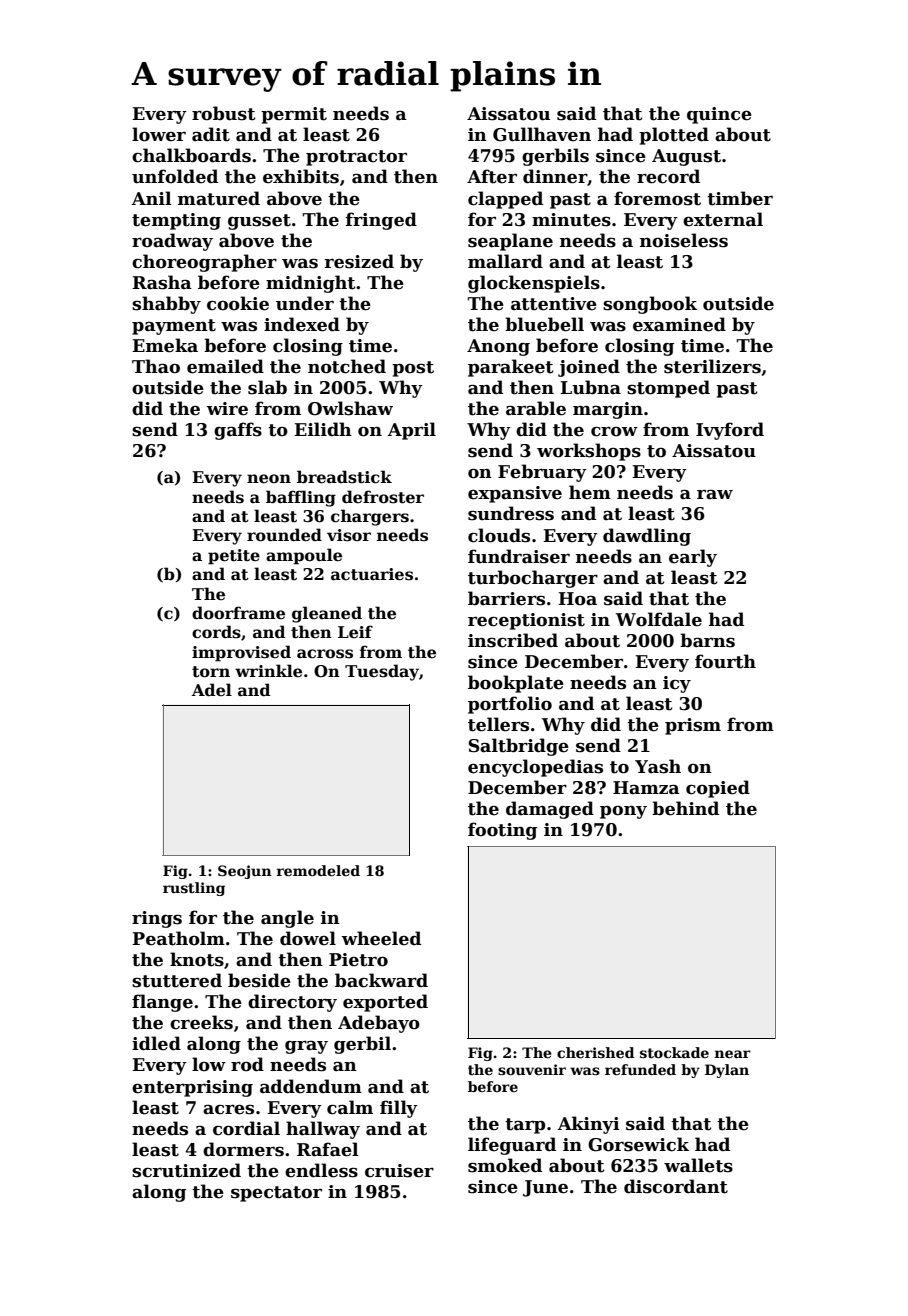 This screenshot has height=1316, width=908. Describe the element at coordinates (381, 938) in the screenshot. I see `wheeled` at that location.
